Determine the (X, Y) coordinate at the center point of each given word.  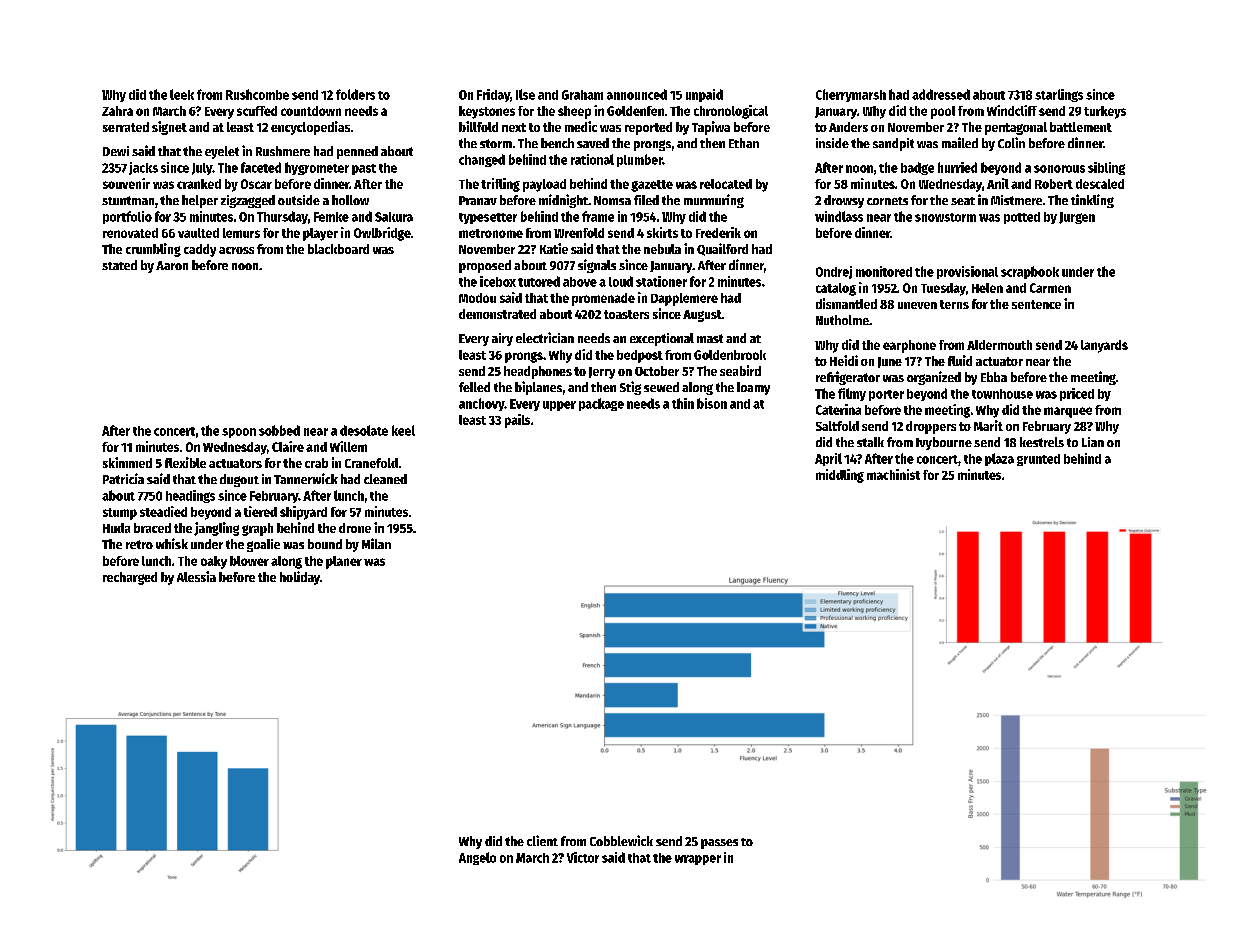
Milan (376, 543)
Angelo (477, 858)
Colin (1011, 142)
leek (182, 94)
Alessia (196, 576)
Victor (583, 857)
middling (840, 476)
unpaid (704, 95)
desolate (364, 430)
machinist (893, 474)
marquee (1068, 412)
